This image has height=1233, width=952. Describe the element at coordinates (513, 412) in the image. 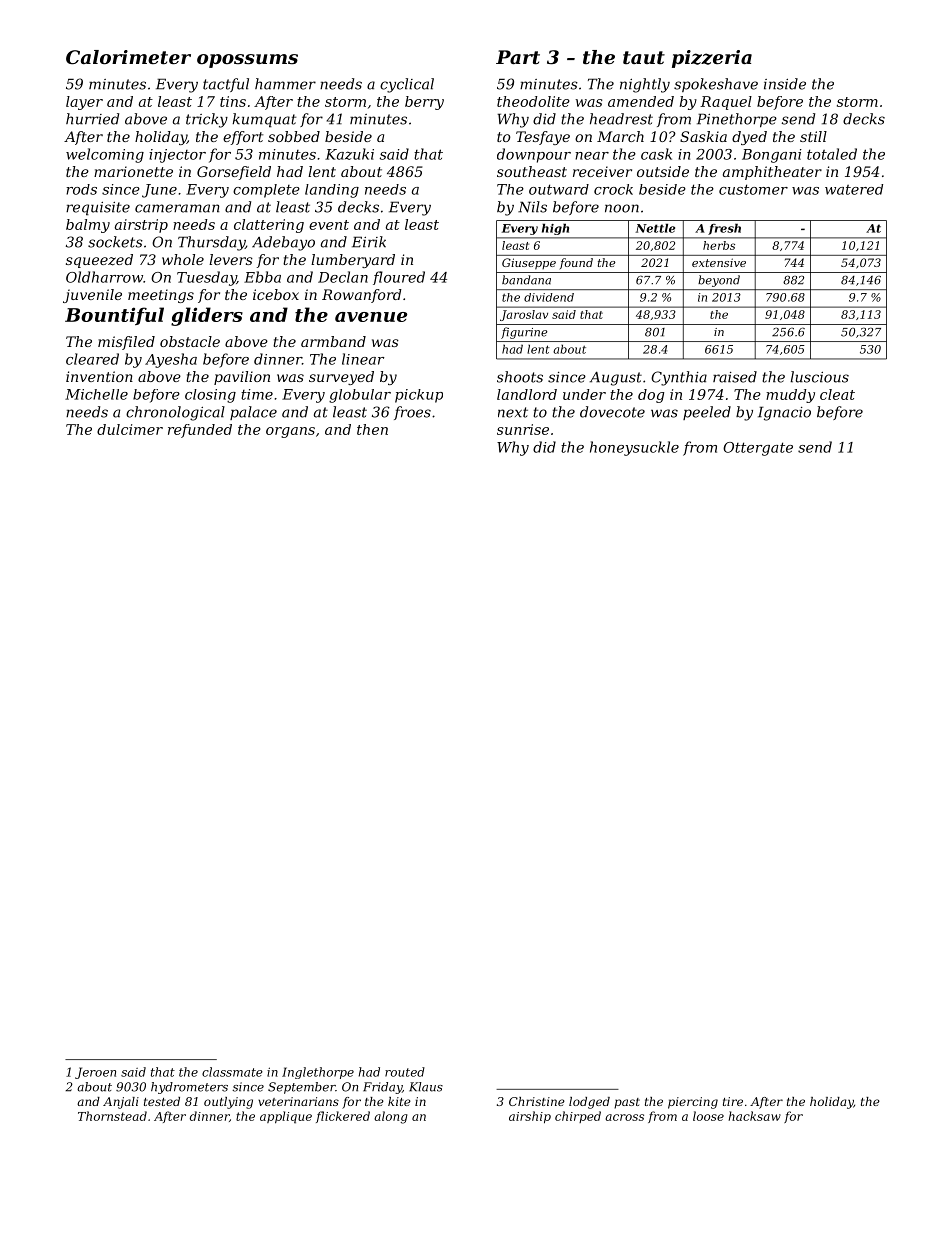

I see `next` at that location.
